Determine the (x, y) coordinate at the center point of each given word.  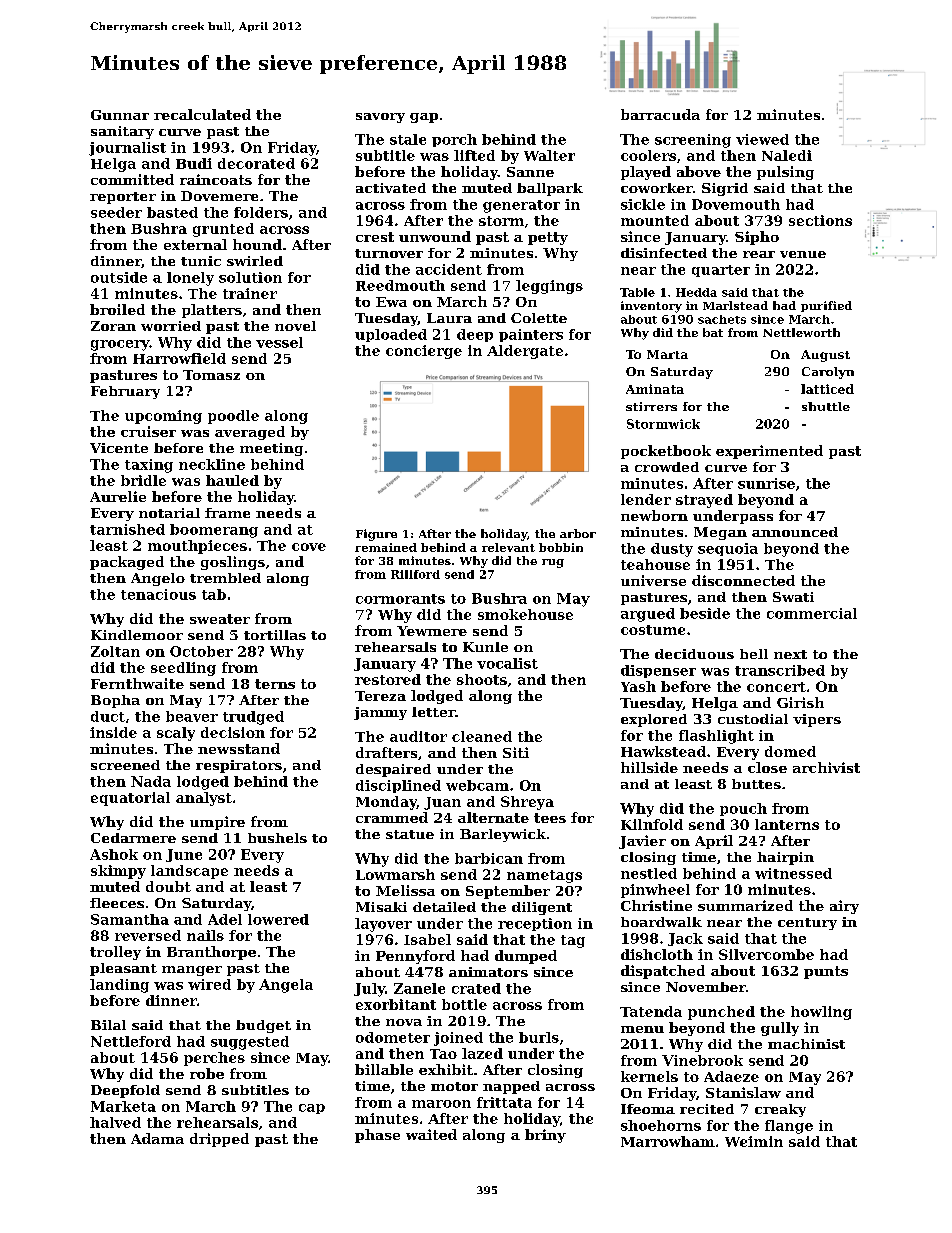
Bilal (108, 1025)
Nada (151, 781)
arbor (578, 533)
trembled (225, 578)
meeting (271, 449)
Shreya (527, 803)
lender (646, 499)
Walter (549, 155)
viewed (762, 139)
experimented (769, 452)
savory (380, 118)
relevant (508, 547)
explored (654, 720)
